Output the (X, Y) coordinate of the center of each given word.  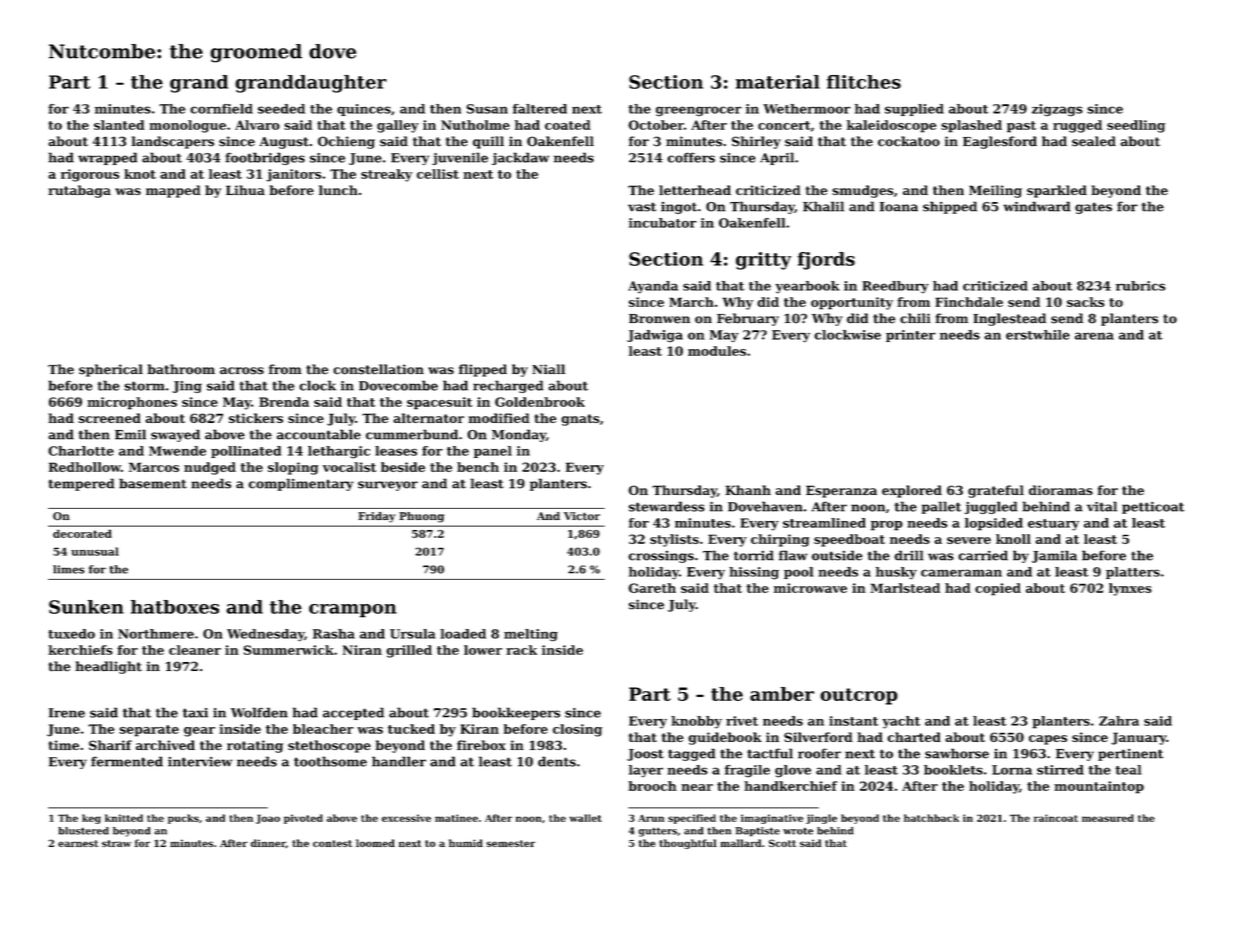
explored (912, 491)
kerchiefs (80, 650)
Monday (519, 435)
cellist (438, 174)
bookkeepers (516, 713)
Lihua (245, 190)
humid (466, 843)
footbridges (265, 158)
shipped (950, 207)
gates (1093, 208)
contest (332, 843)
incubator (663, 223)
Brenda (284, 402)
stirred (1060, 770)
